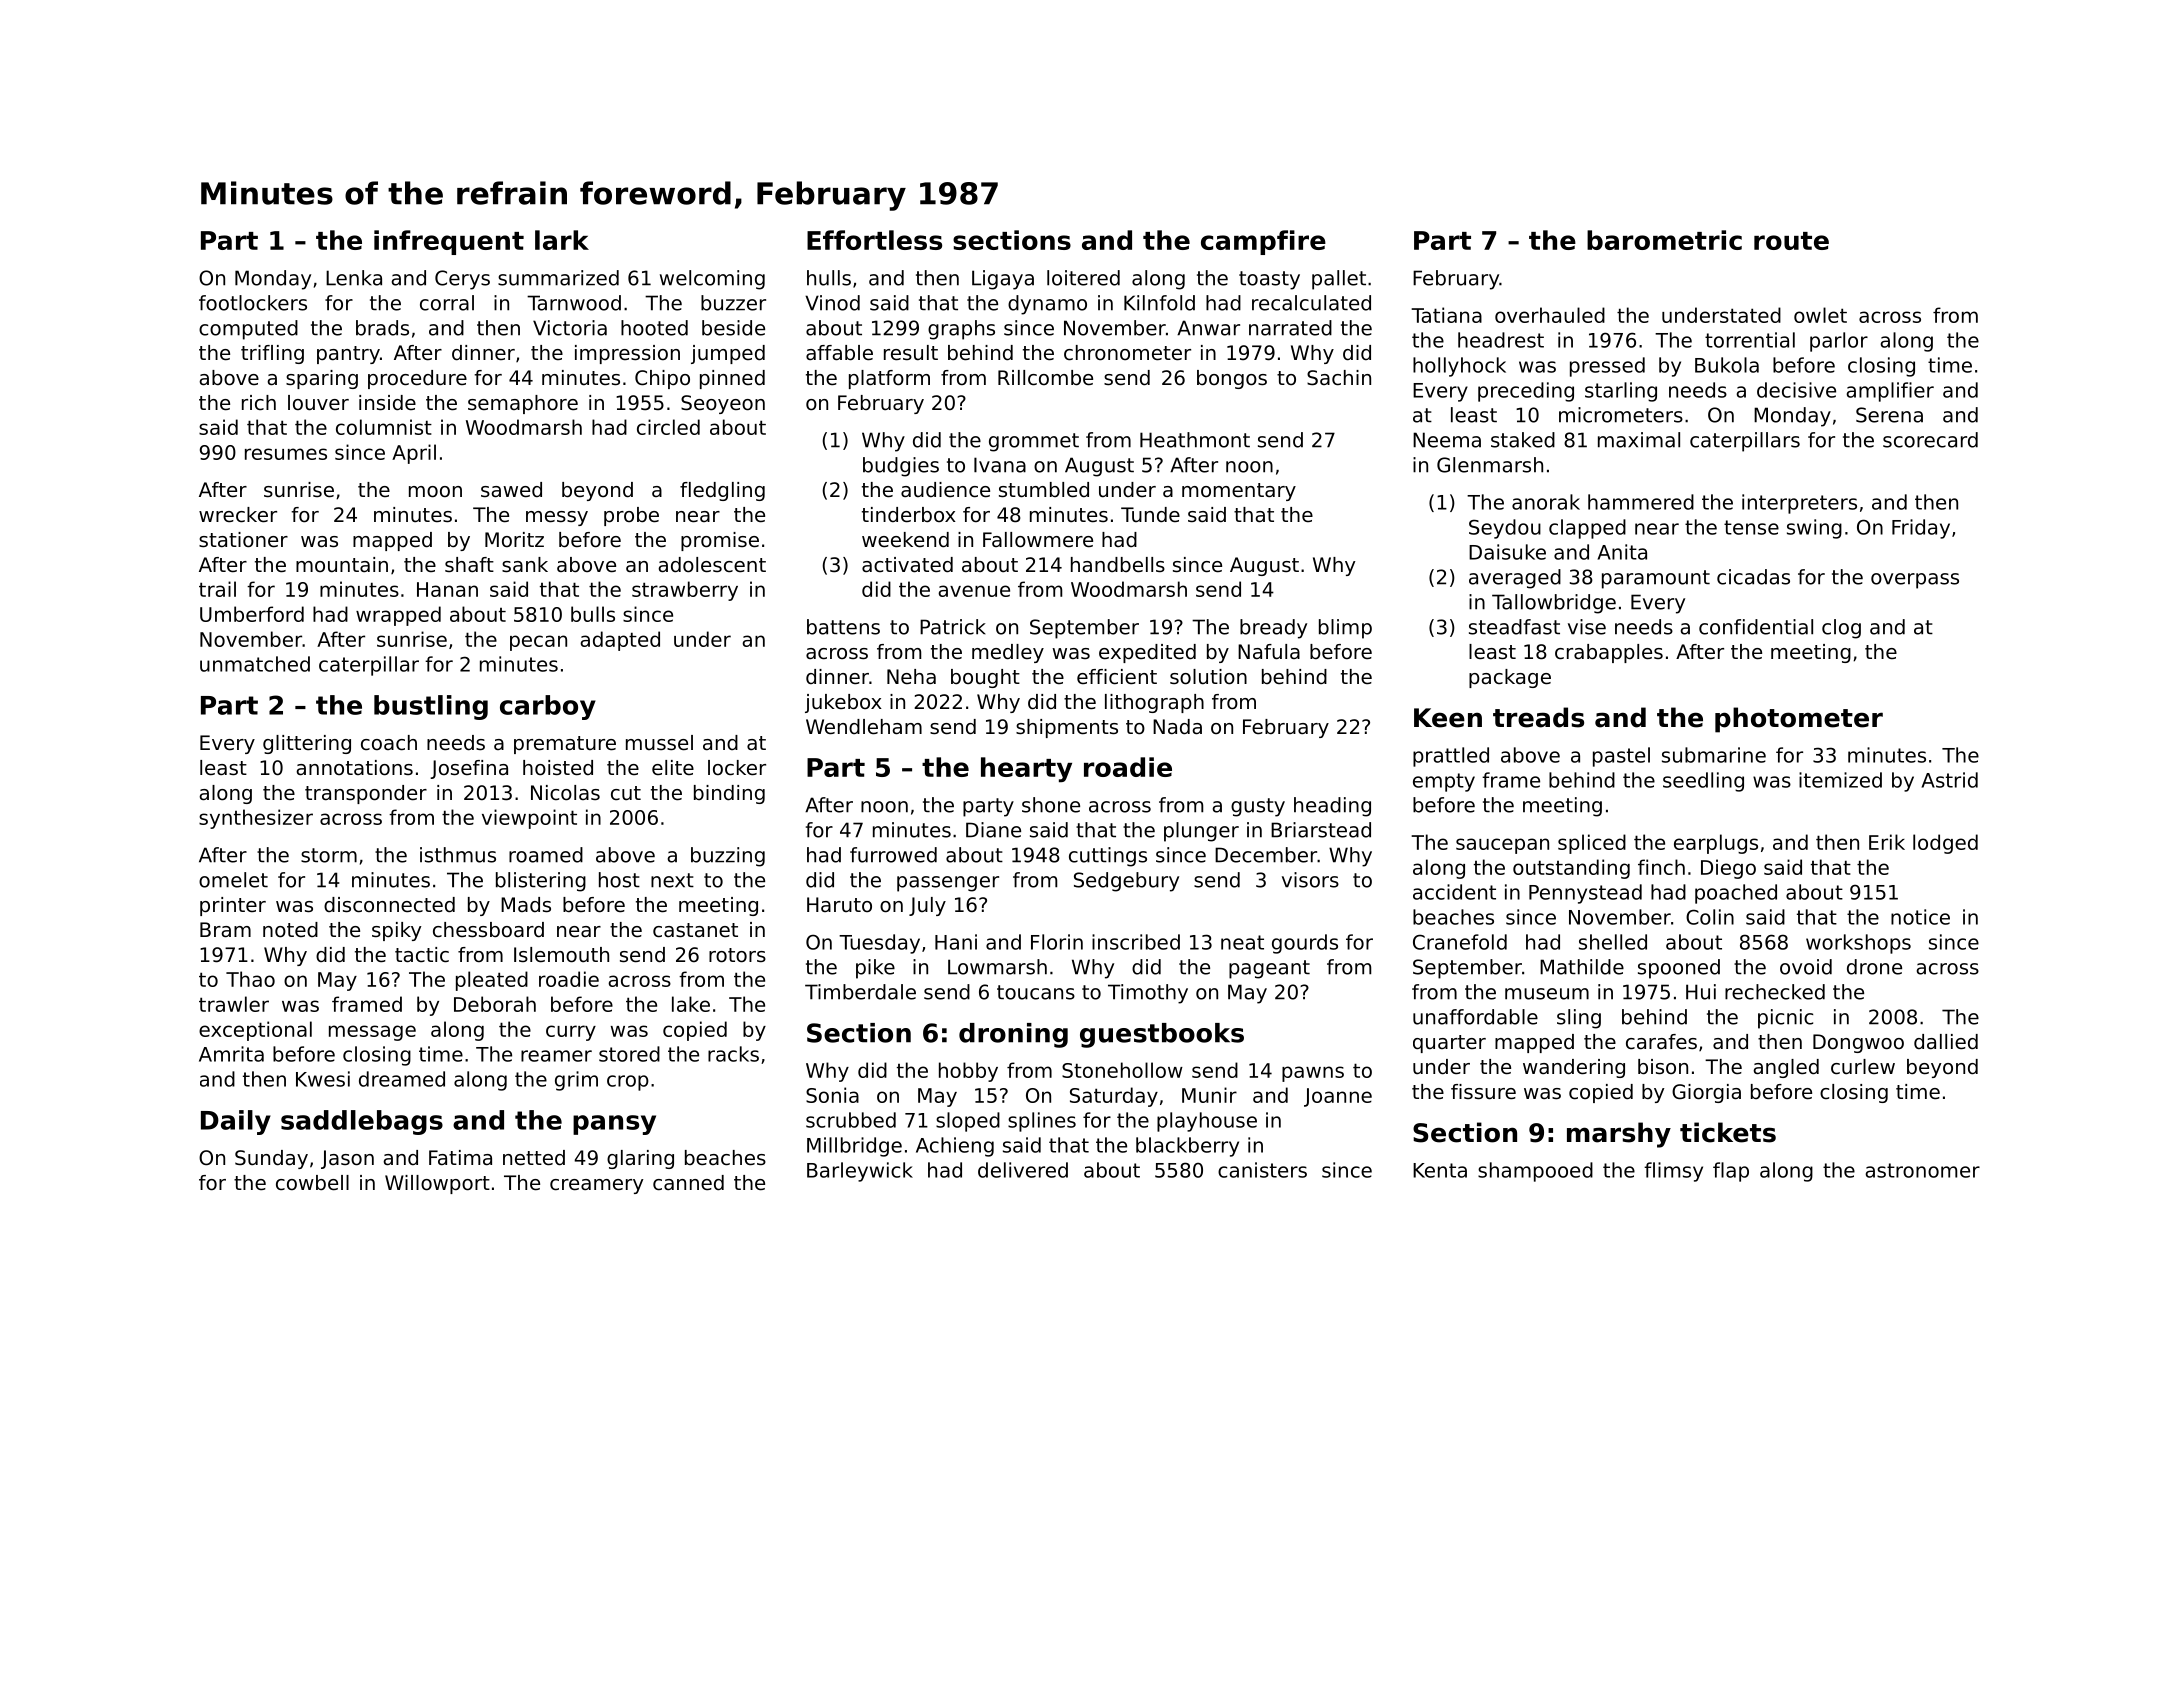 This screenshot has width=2178, height=1683. What do you see at coordinates (1889, 415) in the screenshot?
I see `Serena` at bounding box center [1889, 415].
